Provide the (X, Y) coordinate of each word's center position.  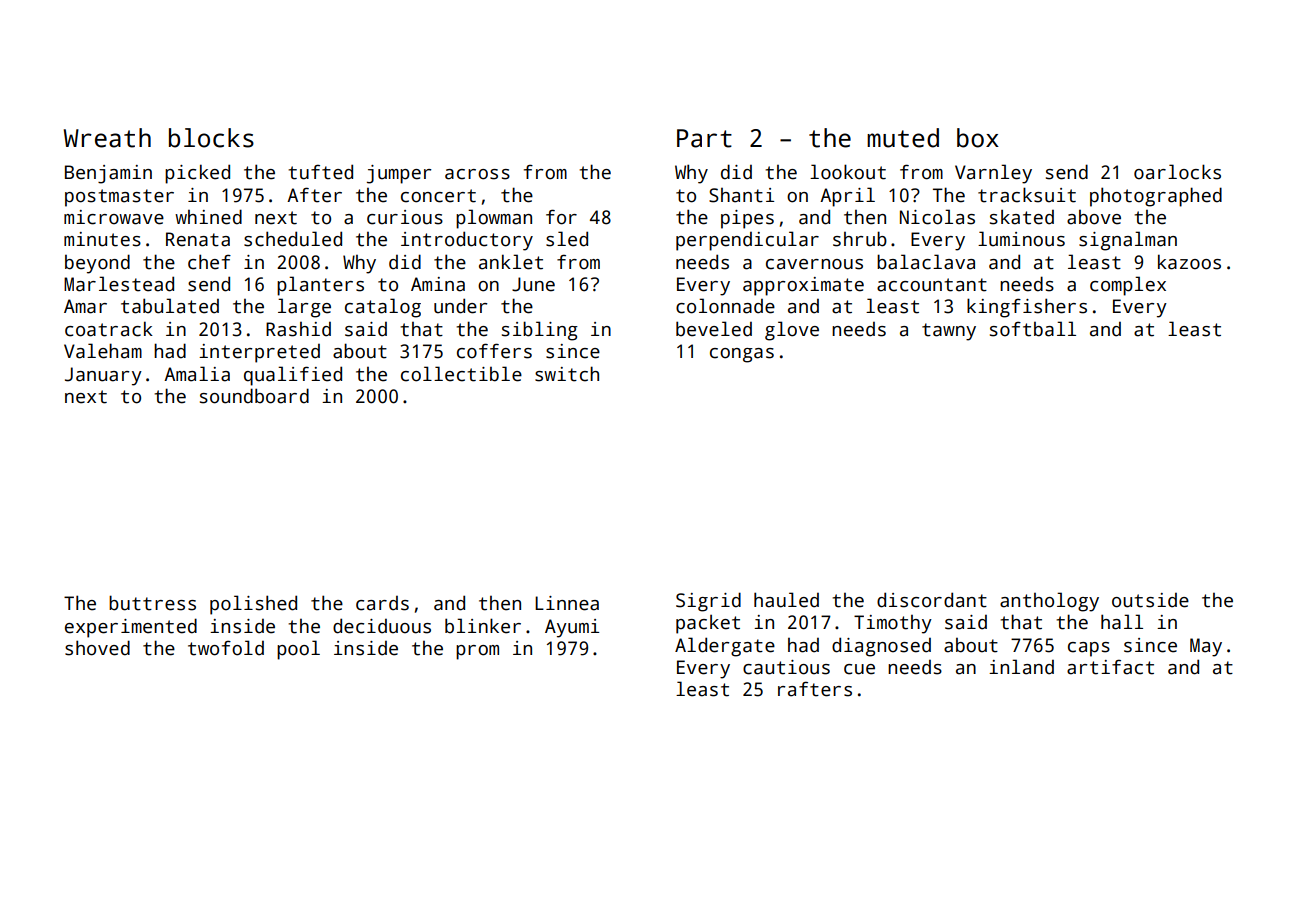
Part (704, 138)
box (978, 138)
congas (742, 355)
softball (1033, 329)
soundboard (254, 396)
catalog (383, 308)
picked (197, 174)
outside (1150, 600)
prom (477, 652)
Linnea (567, 603)
